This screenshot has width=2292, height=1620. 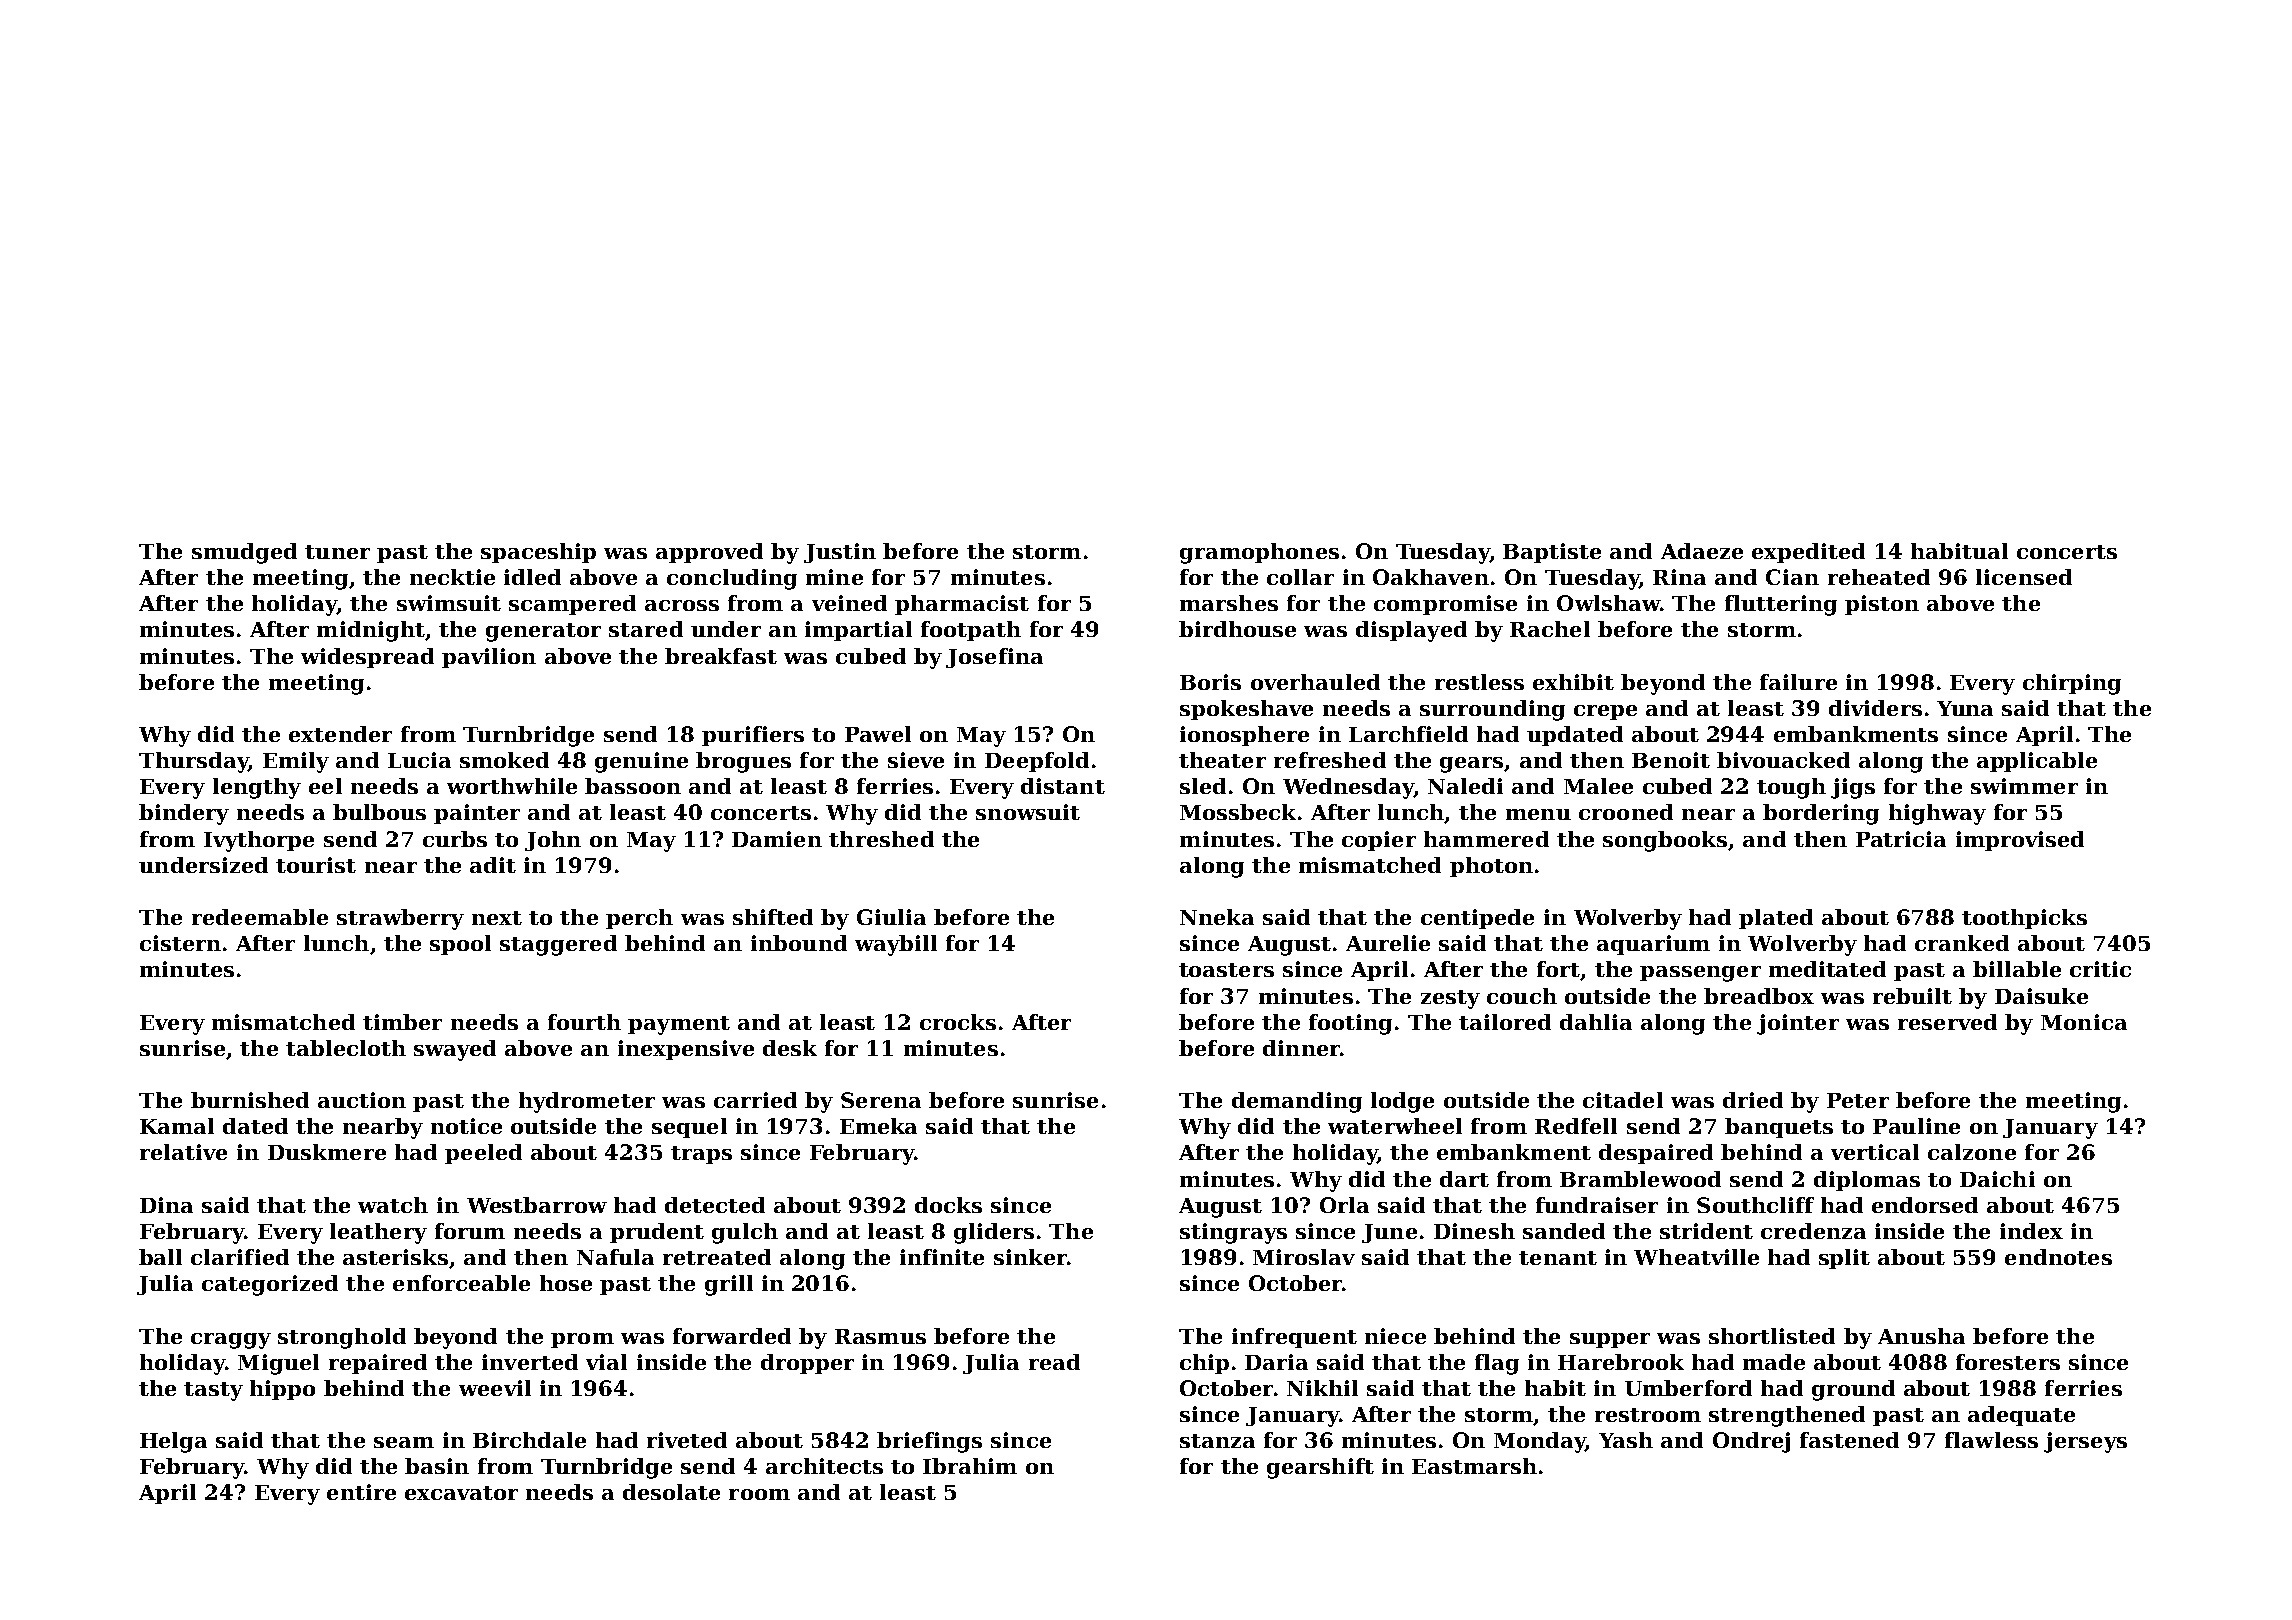 What do you see at coordinates (194, 762) in the screenshot?
I see `Thursday` at bounding box center [194, 762].
